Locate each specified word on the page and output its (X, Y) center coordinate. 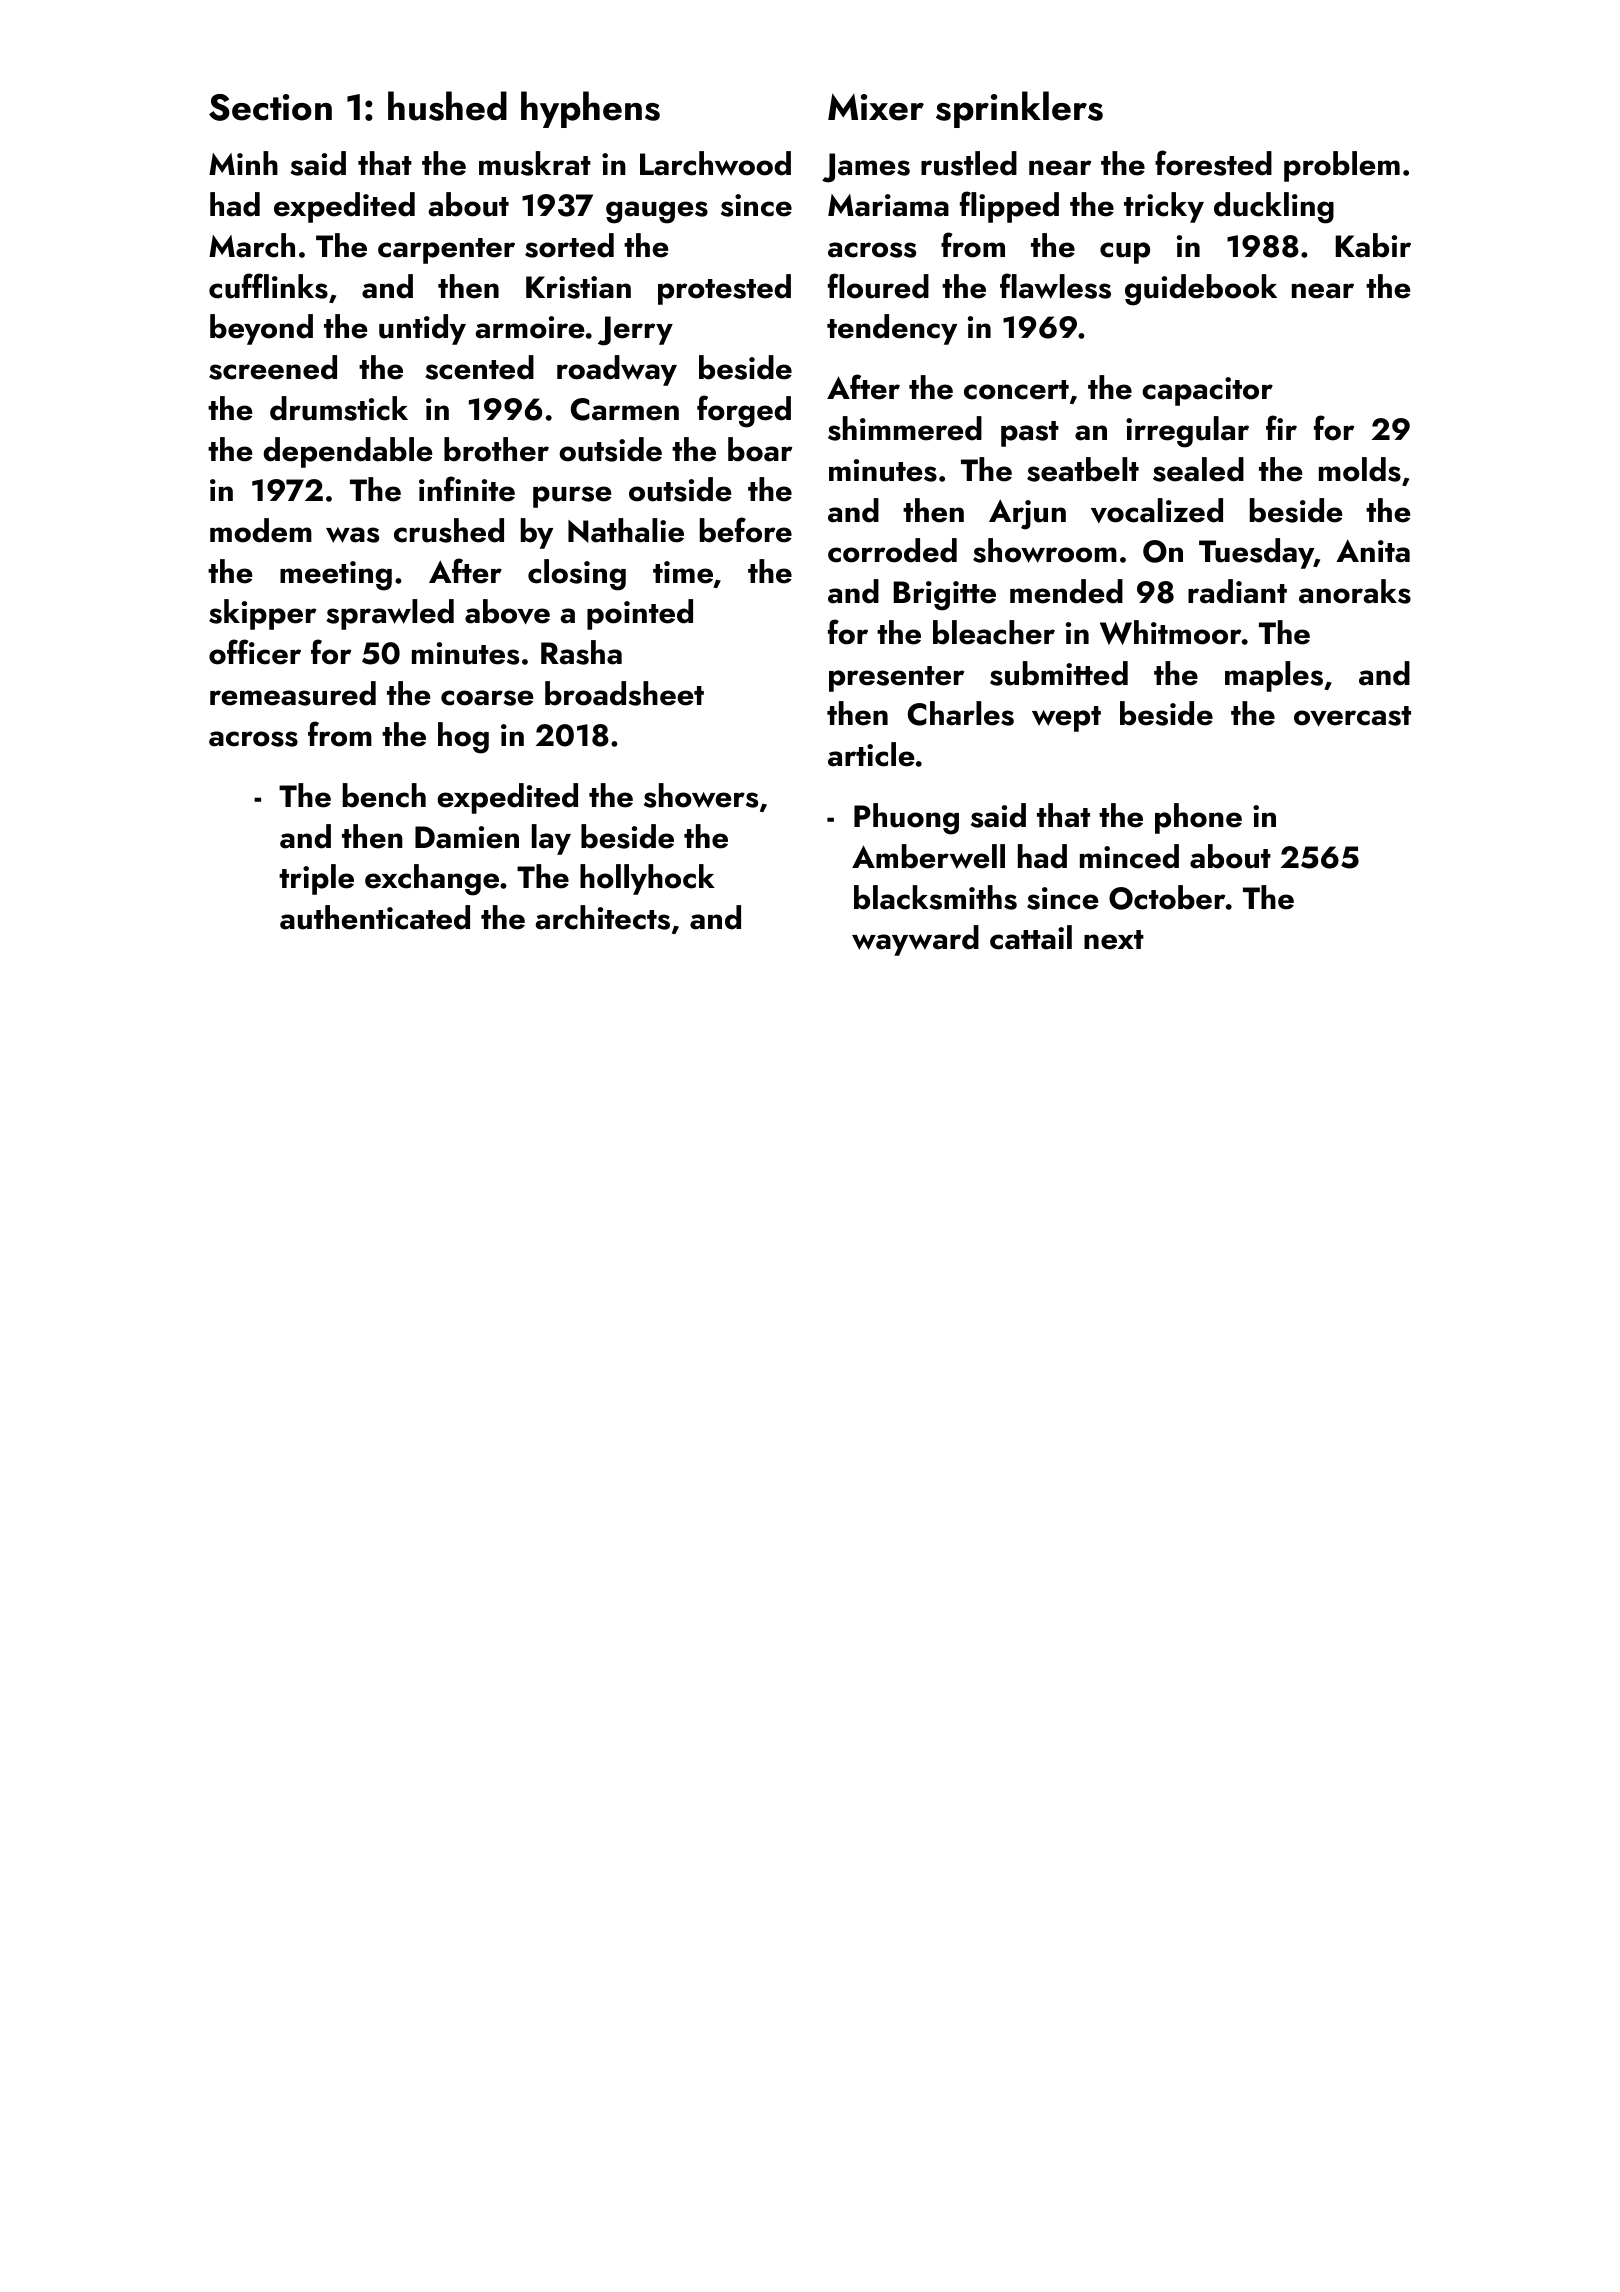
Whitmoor (1170, 632)
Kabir (1373, 245)
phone (1198, 818)
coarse (487, 698)
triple (316, 879)
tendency (892, 329)
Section (270, 107)
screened (273, 367)
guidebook (1201, 290)
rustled (969, 163)
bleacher (994, 632)
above (507, 611)
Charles (961, 713)
